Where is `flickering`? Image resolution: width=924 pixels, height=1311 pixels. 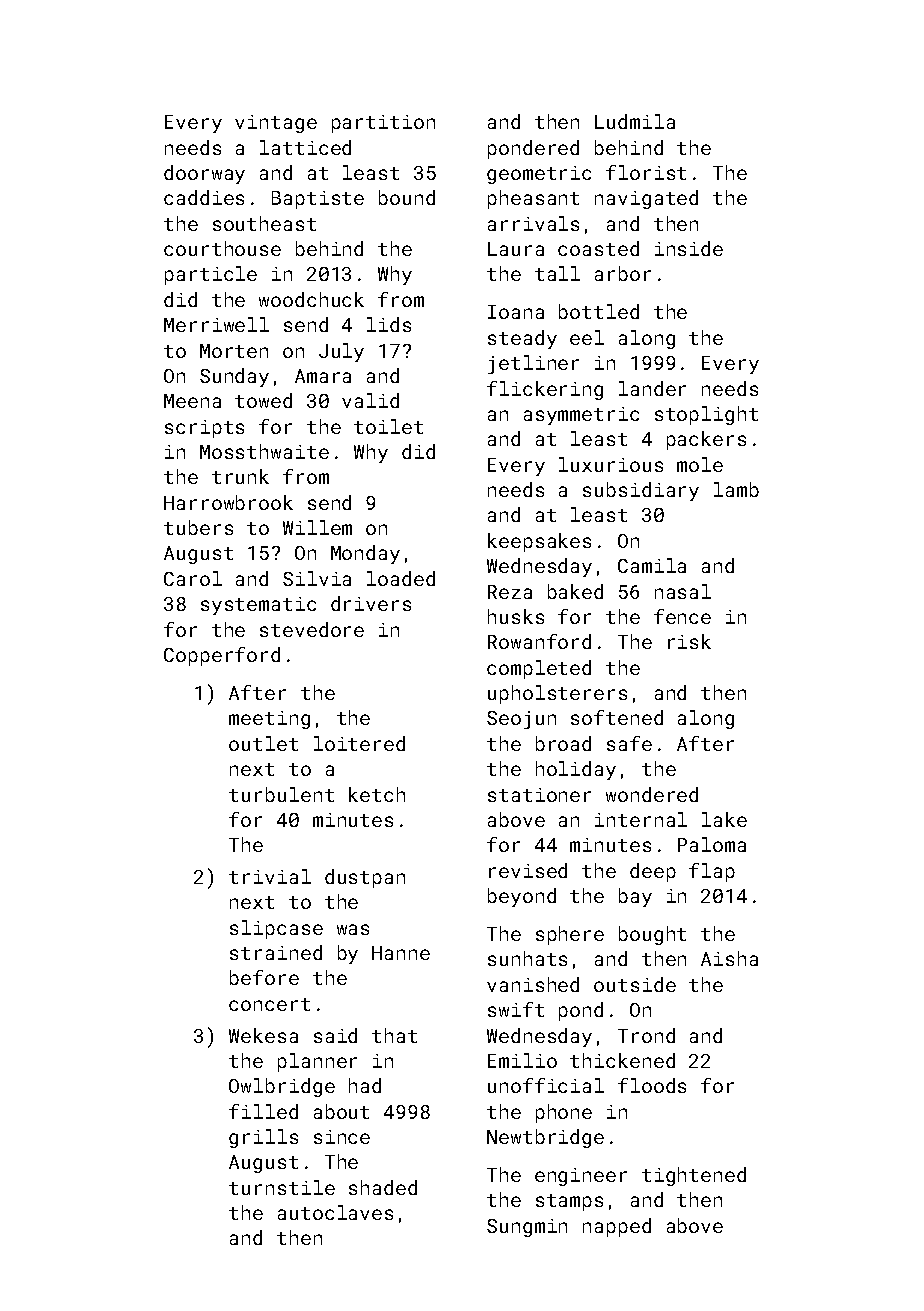 flickering is located at coordinates (545, 390).
